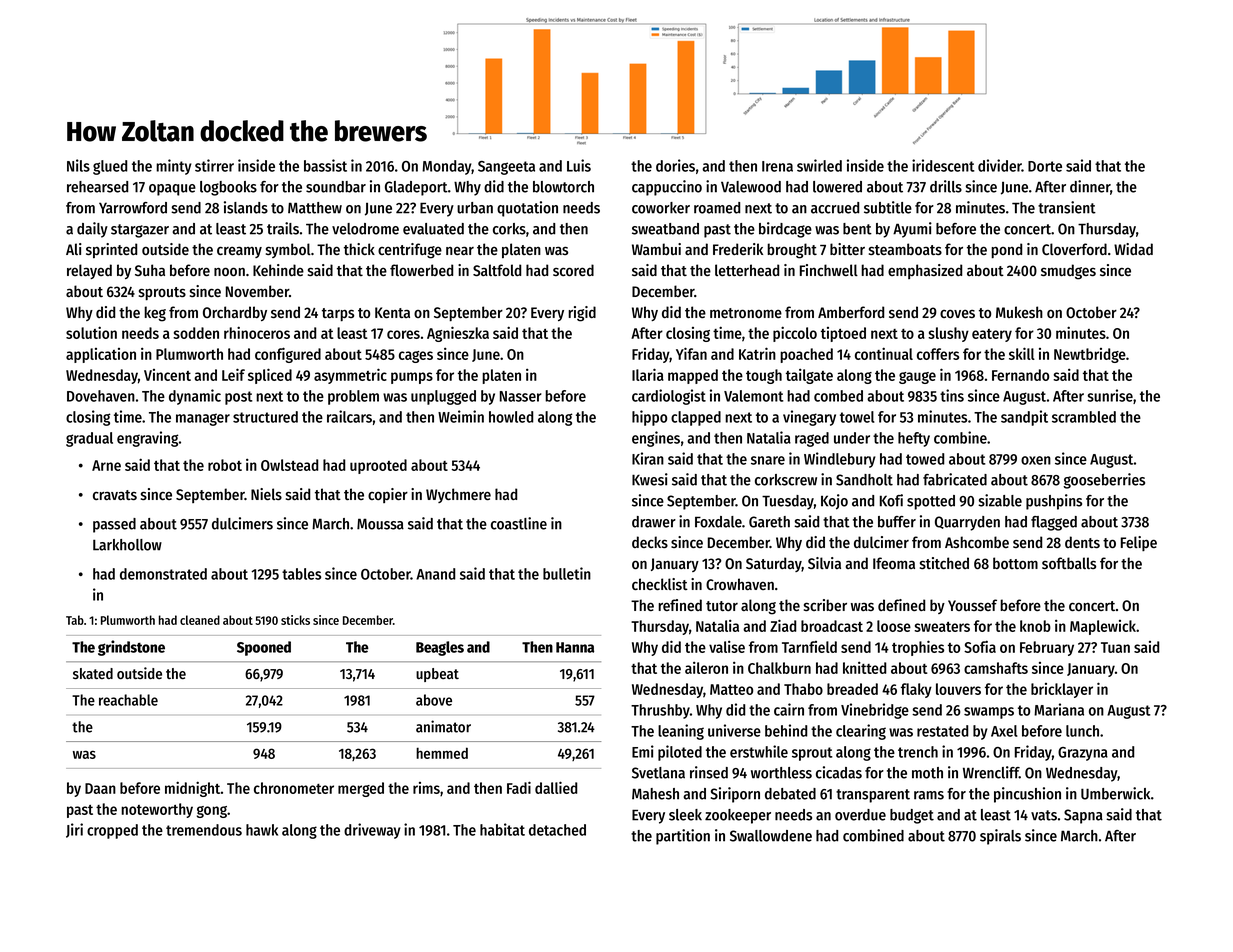  What do you see at coordinates (665, 229) in the page?
I see `sweatband` at bounding box center [665, 229].
